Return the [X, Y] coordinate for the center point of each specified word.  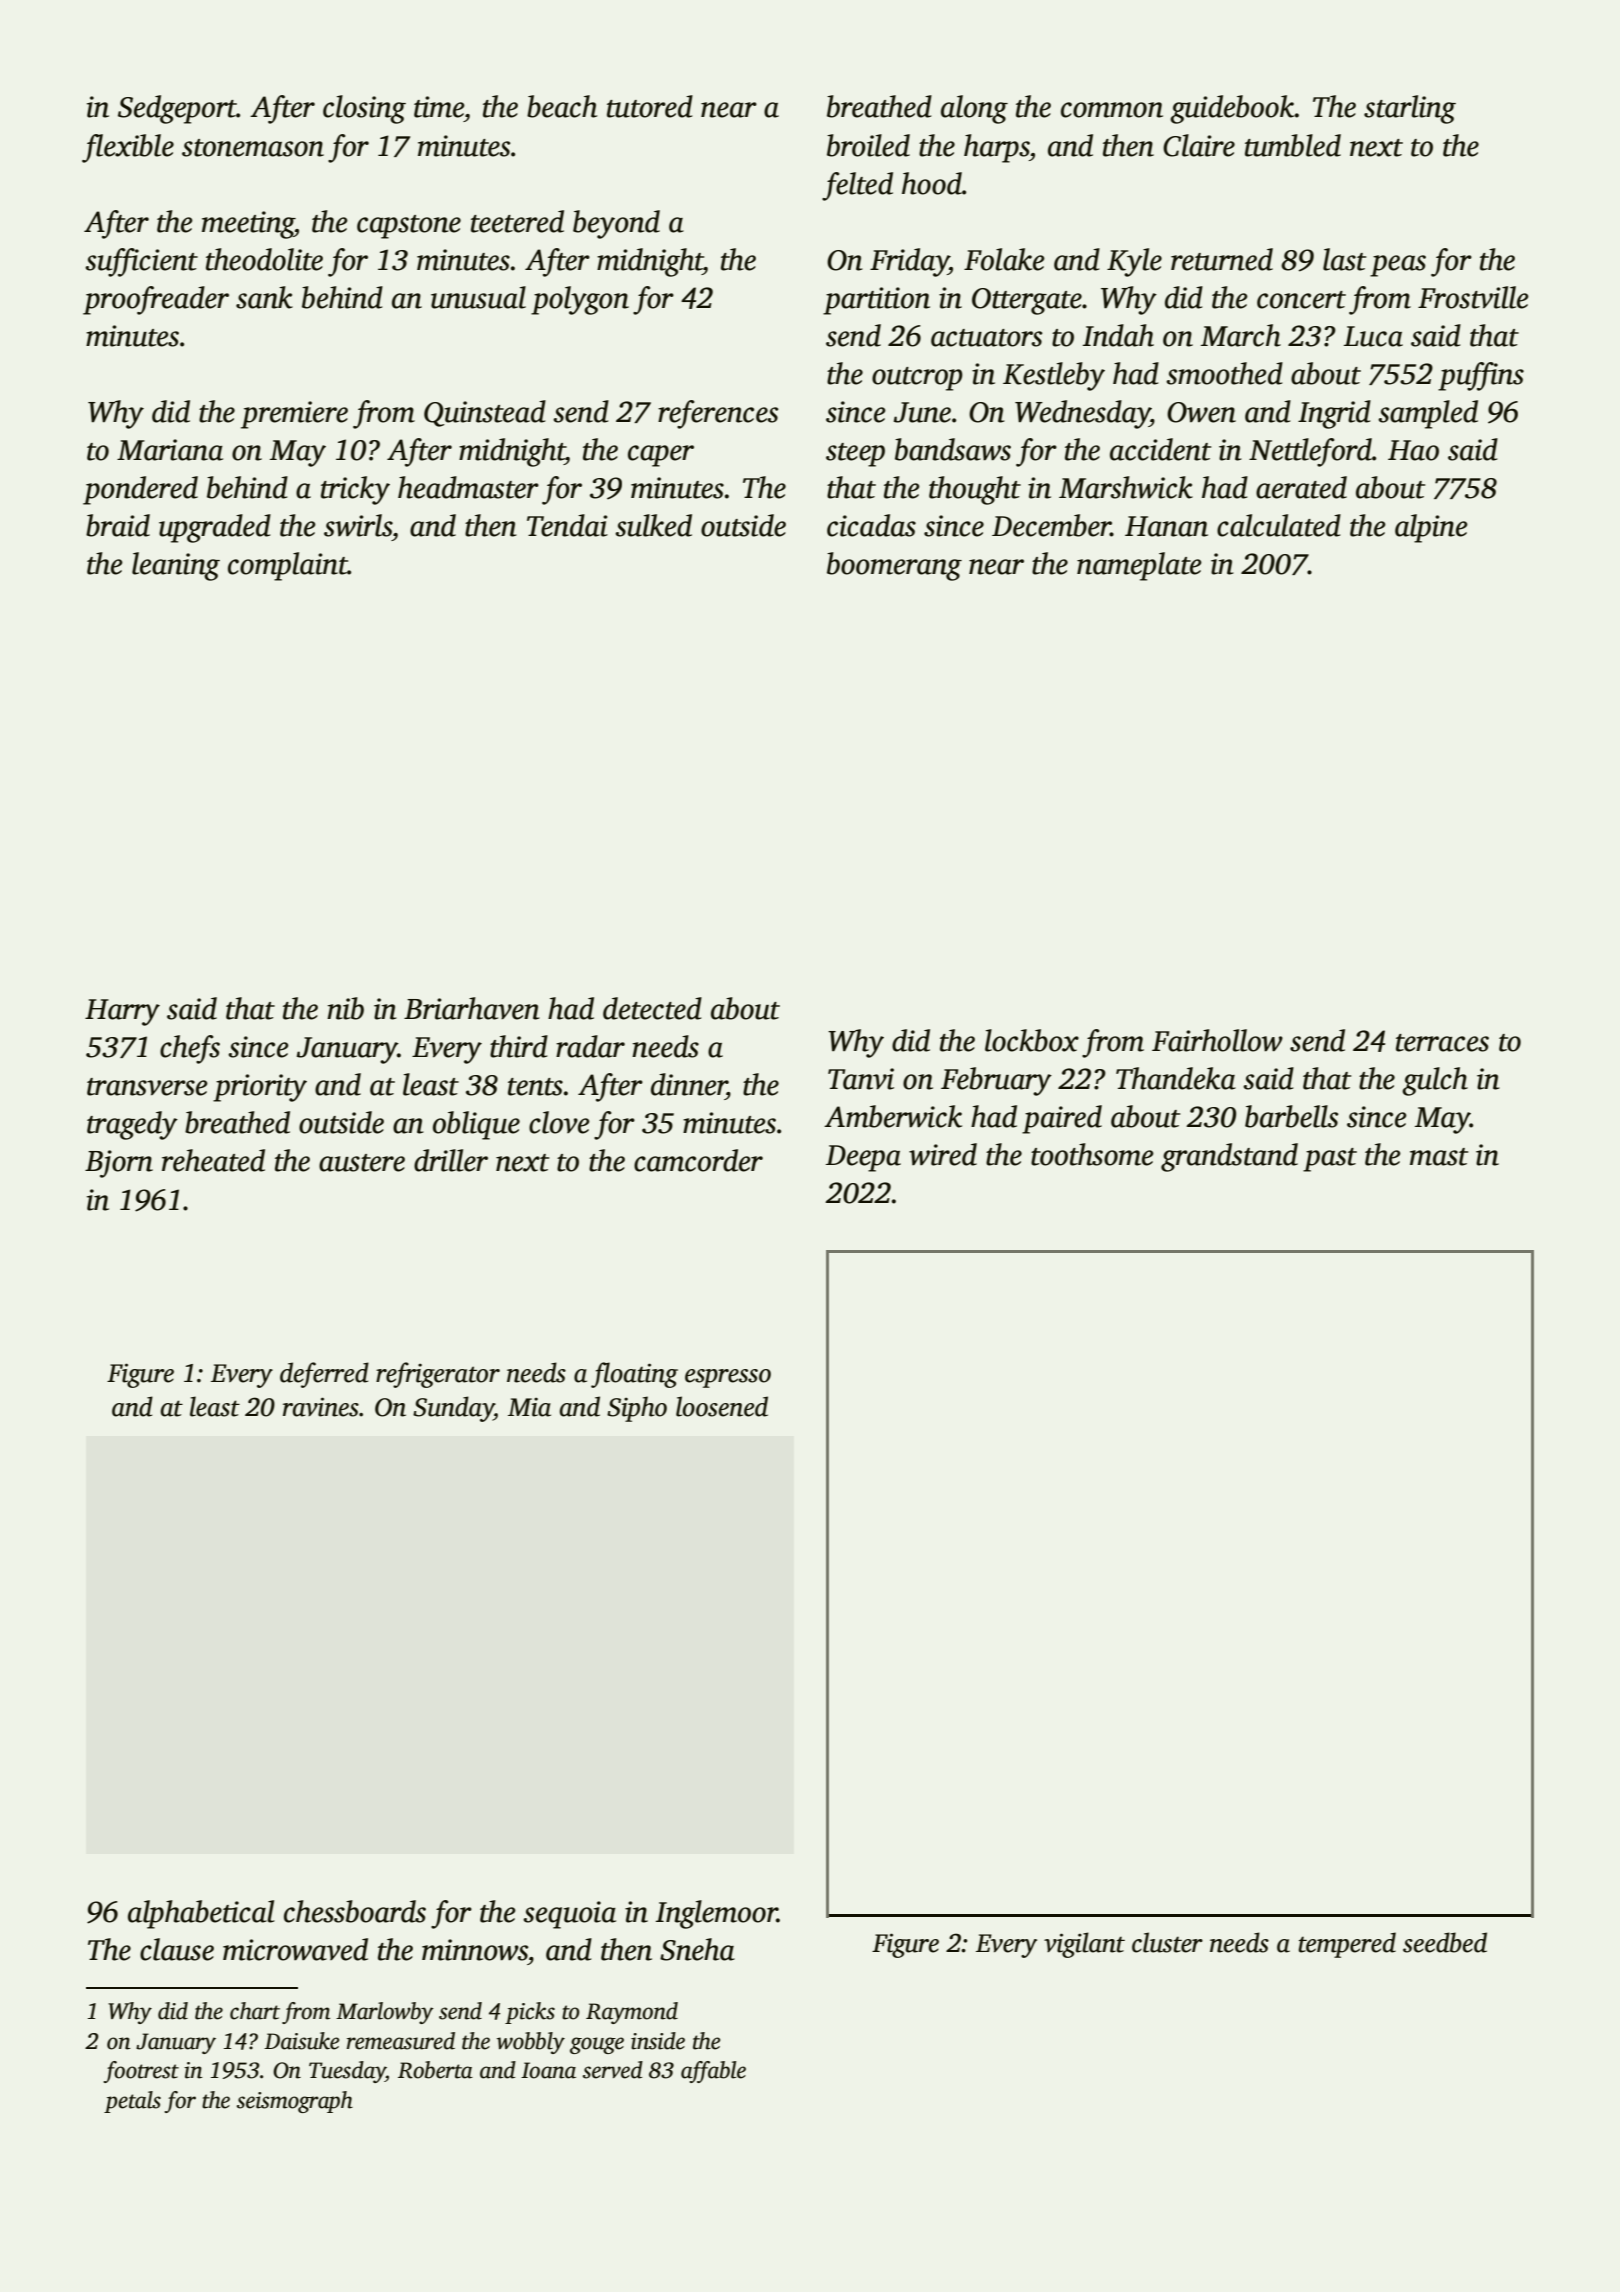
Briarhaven [472, 1008]
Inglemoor [716, 1914]
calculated [1279, 525]
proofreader [156, 300]
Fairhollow [1217, 1040]
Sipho [637, 1409]
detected [652, 1008]
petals [132, 2102]
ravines [321, 1407]
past [1330, 1160]
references [718, 414]
